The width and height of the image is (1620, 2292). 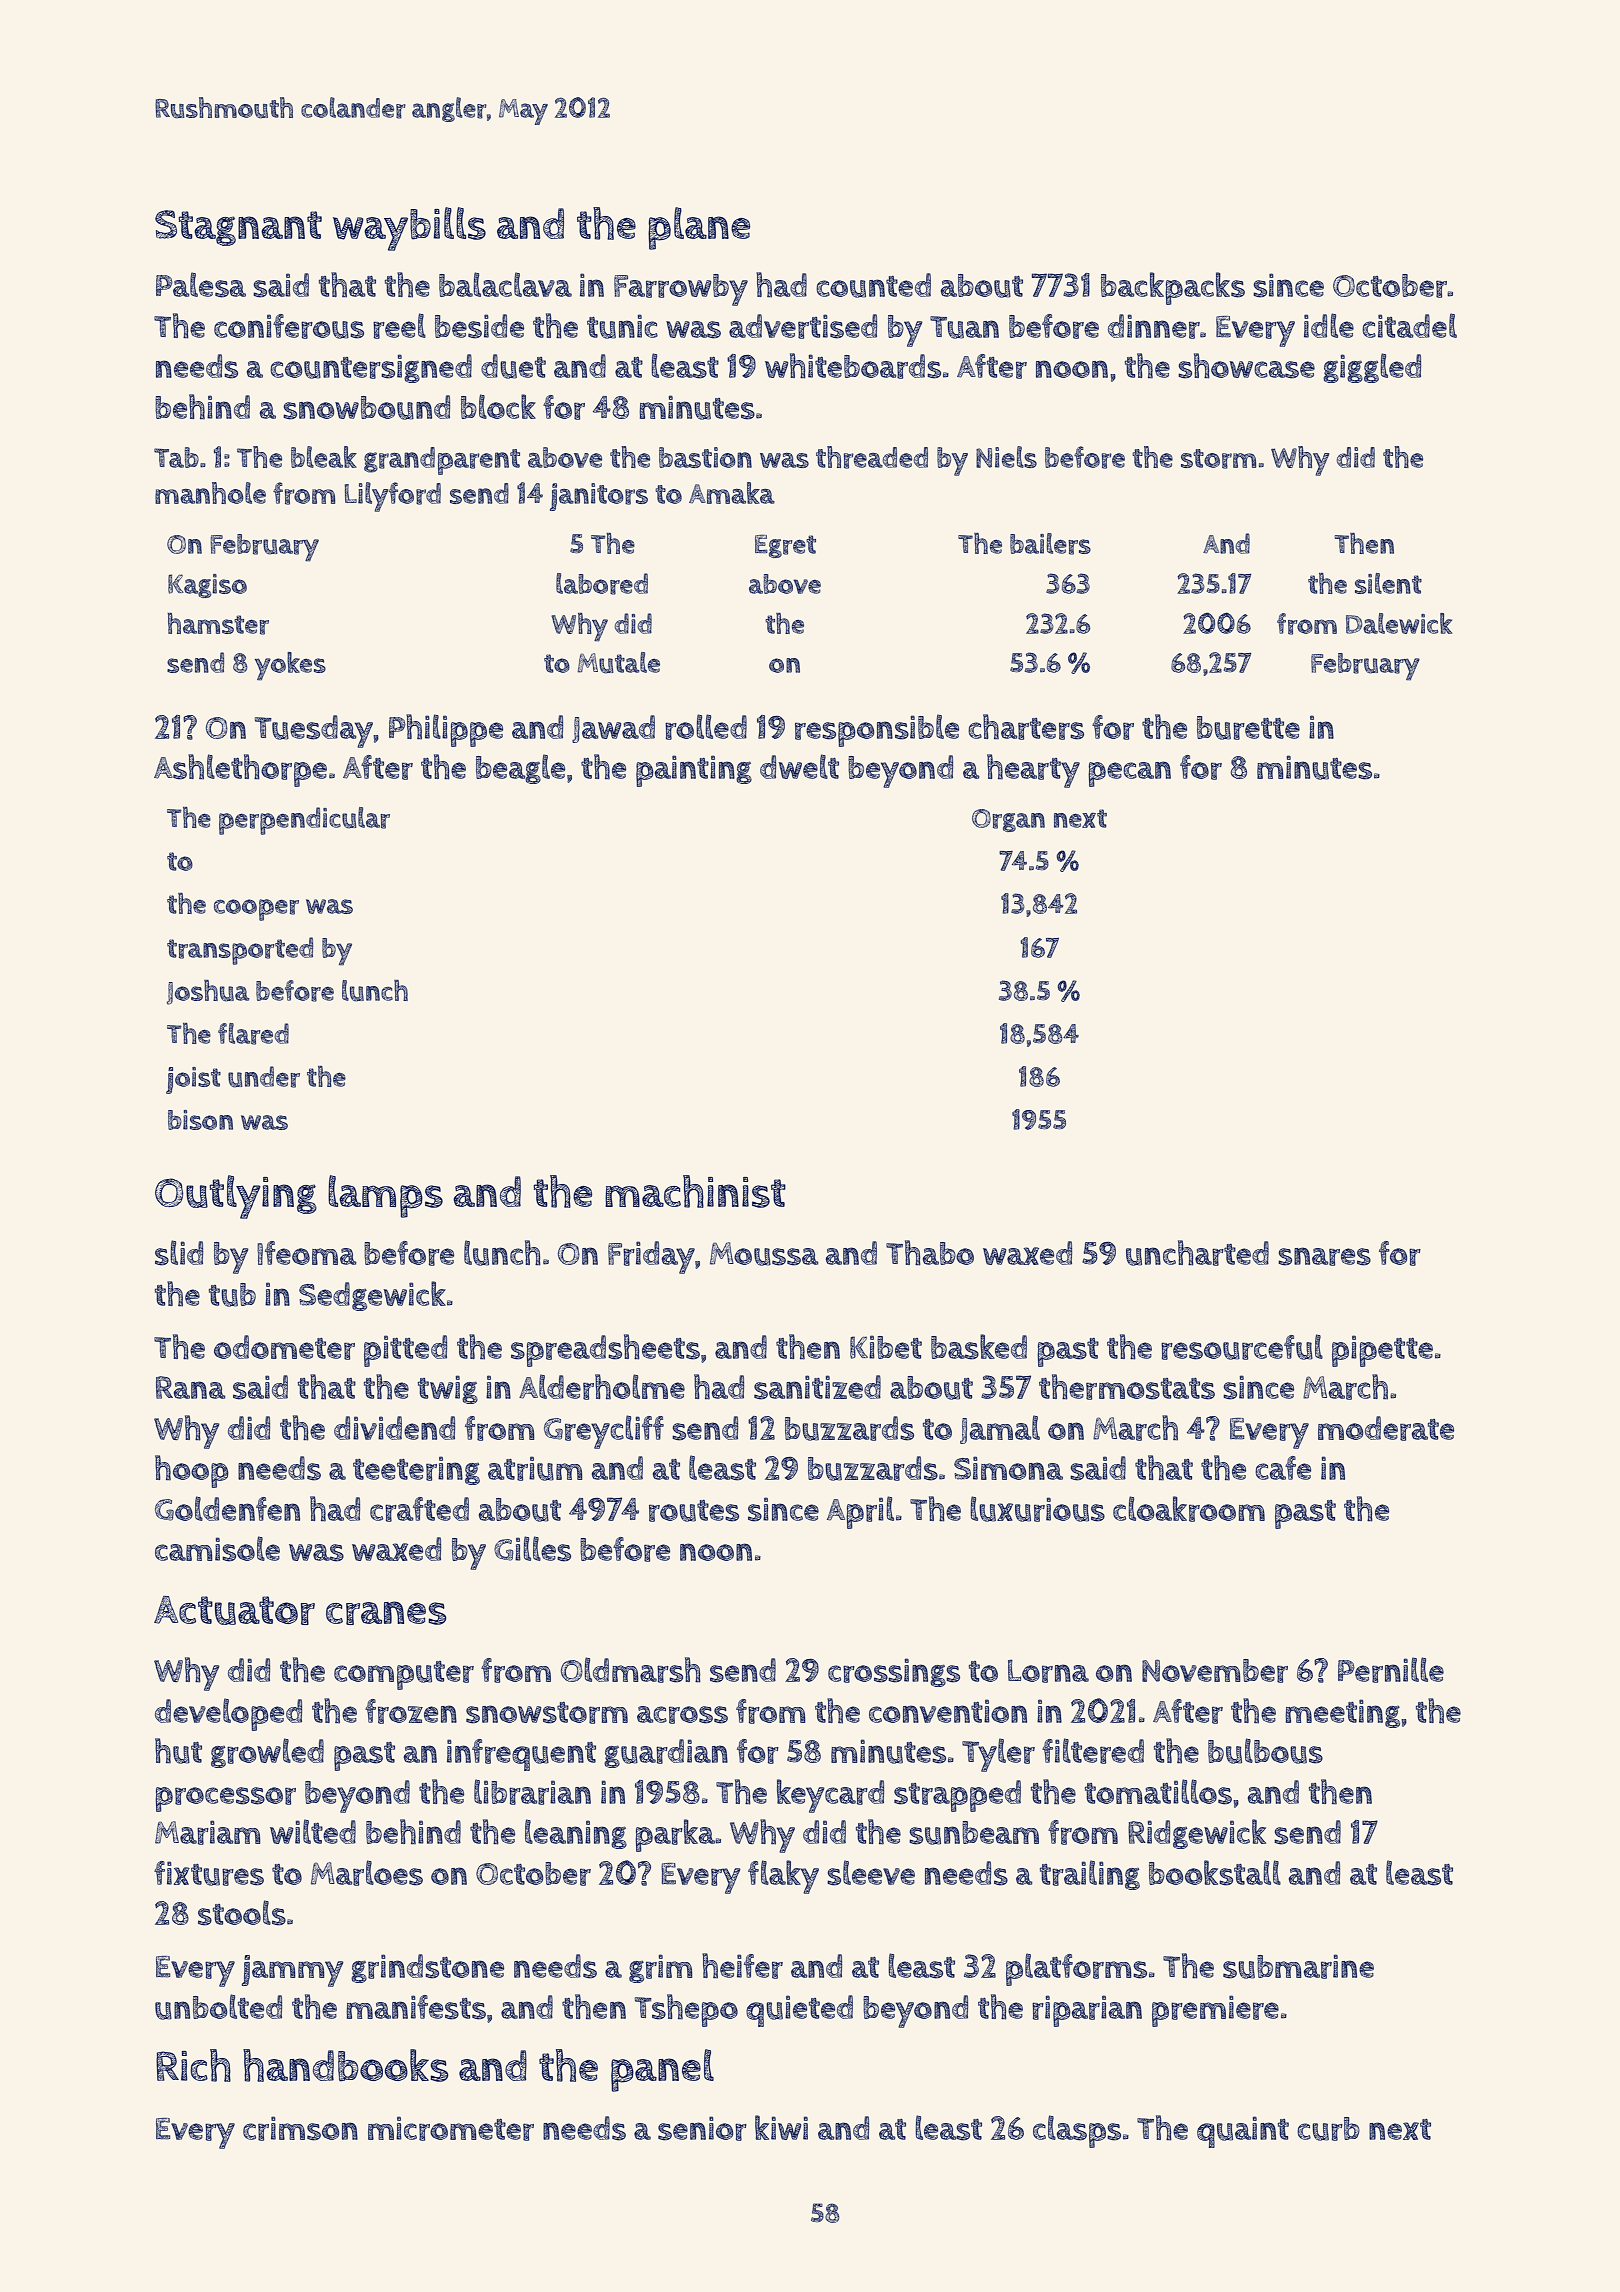 I want to click on frozen, so click(x=411, y=1711).
